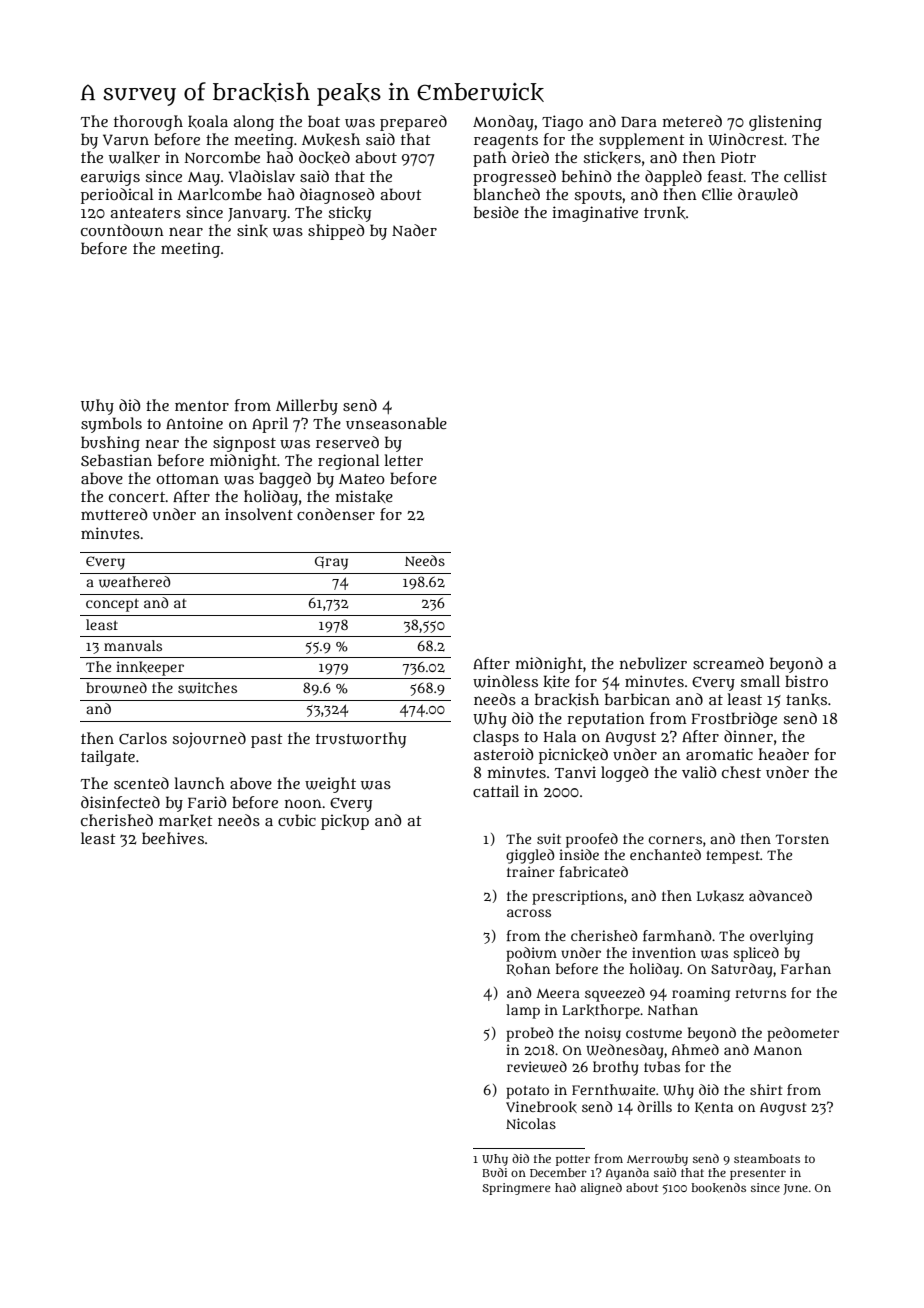  Describe the element at coordinates (336, 514) in the screenshot. I see `condenser` at that location.
